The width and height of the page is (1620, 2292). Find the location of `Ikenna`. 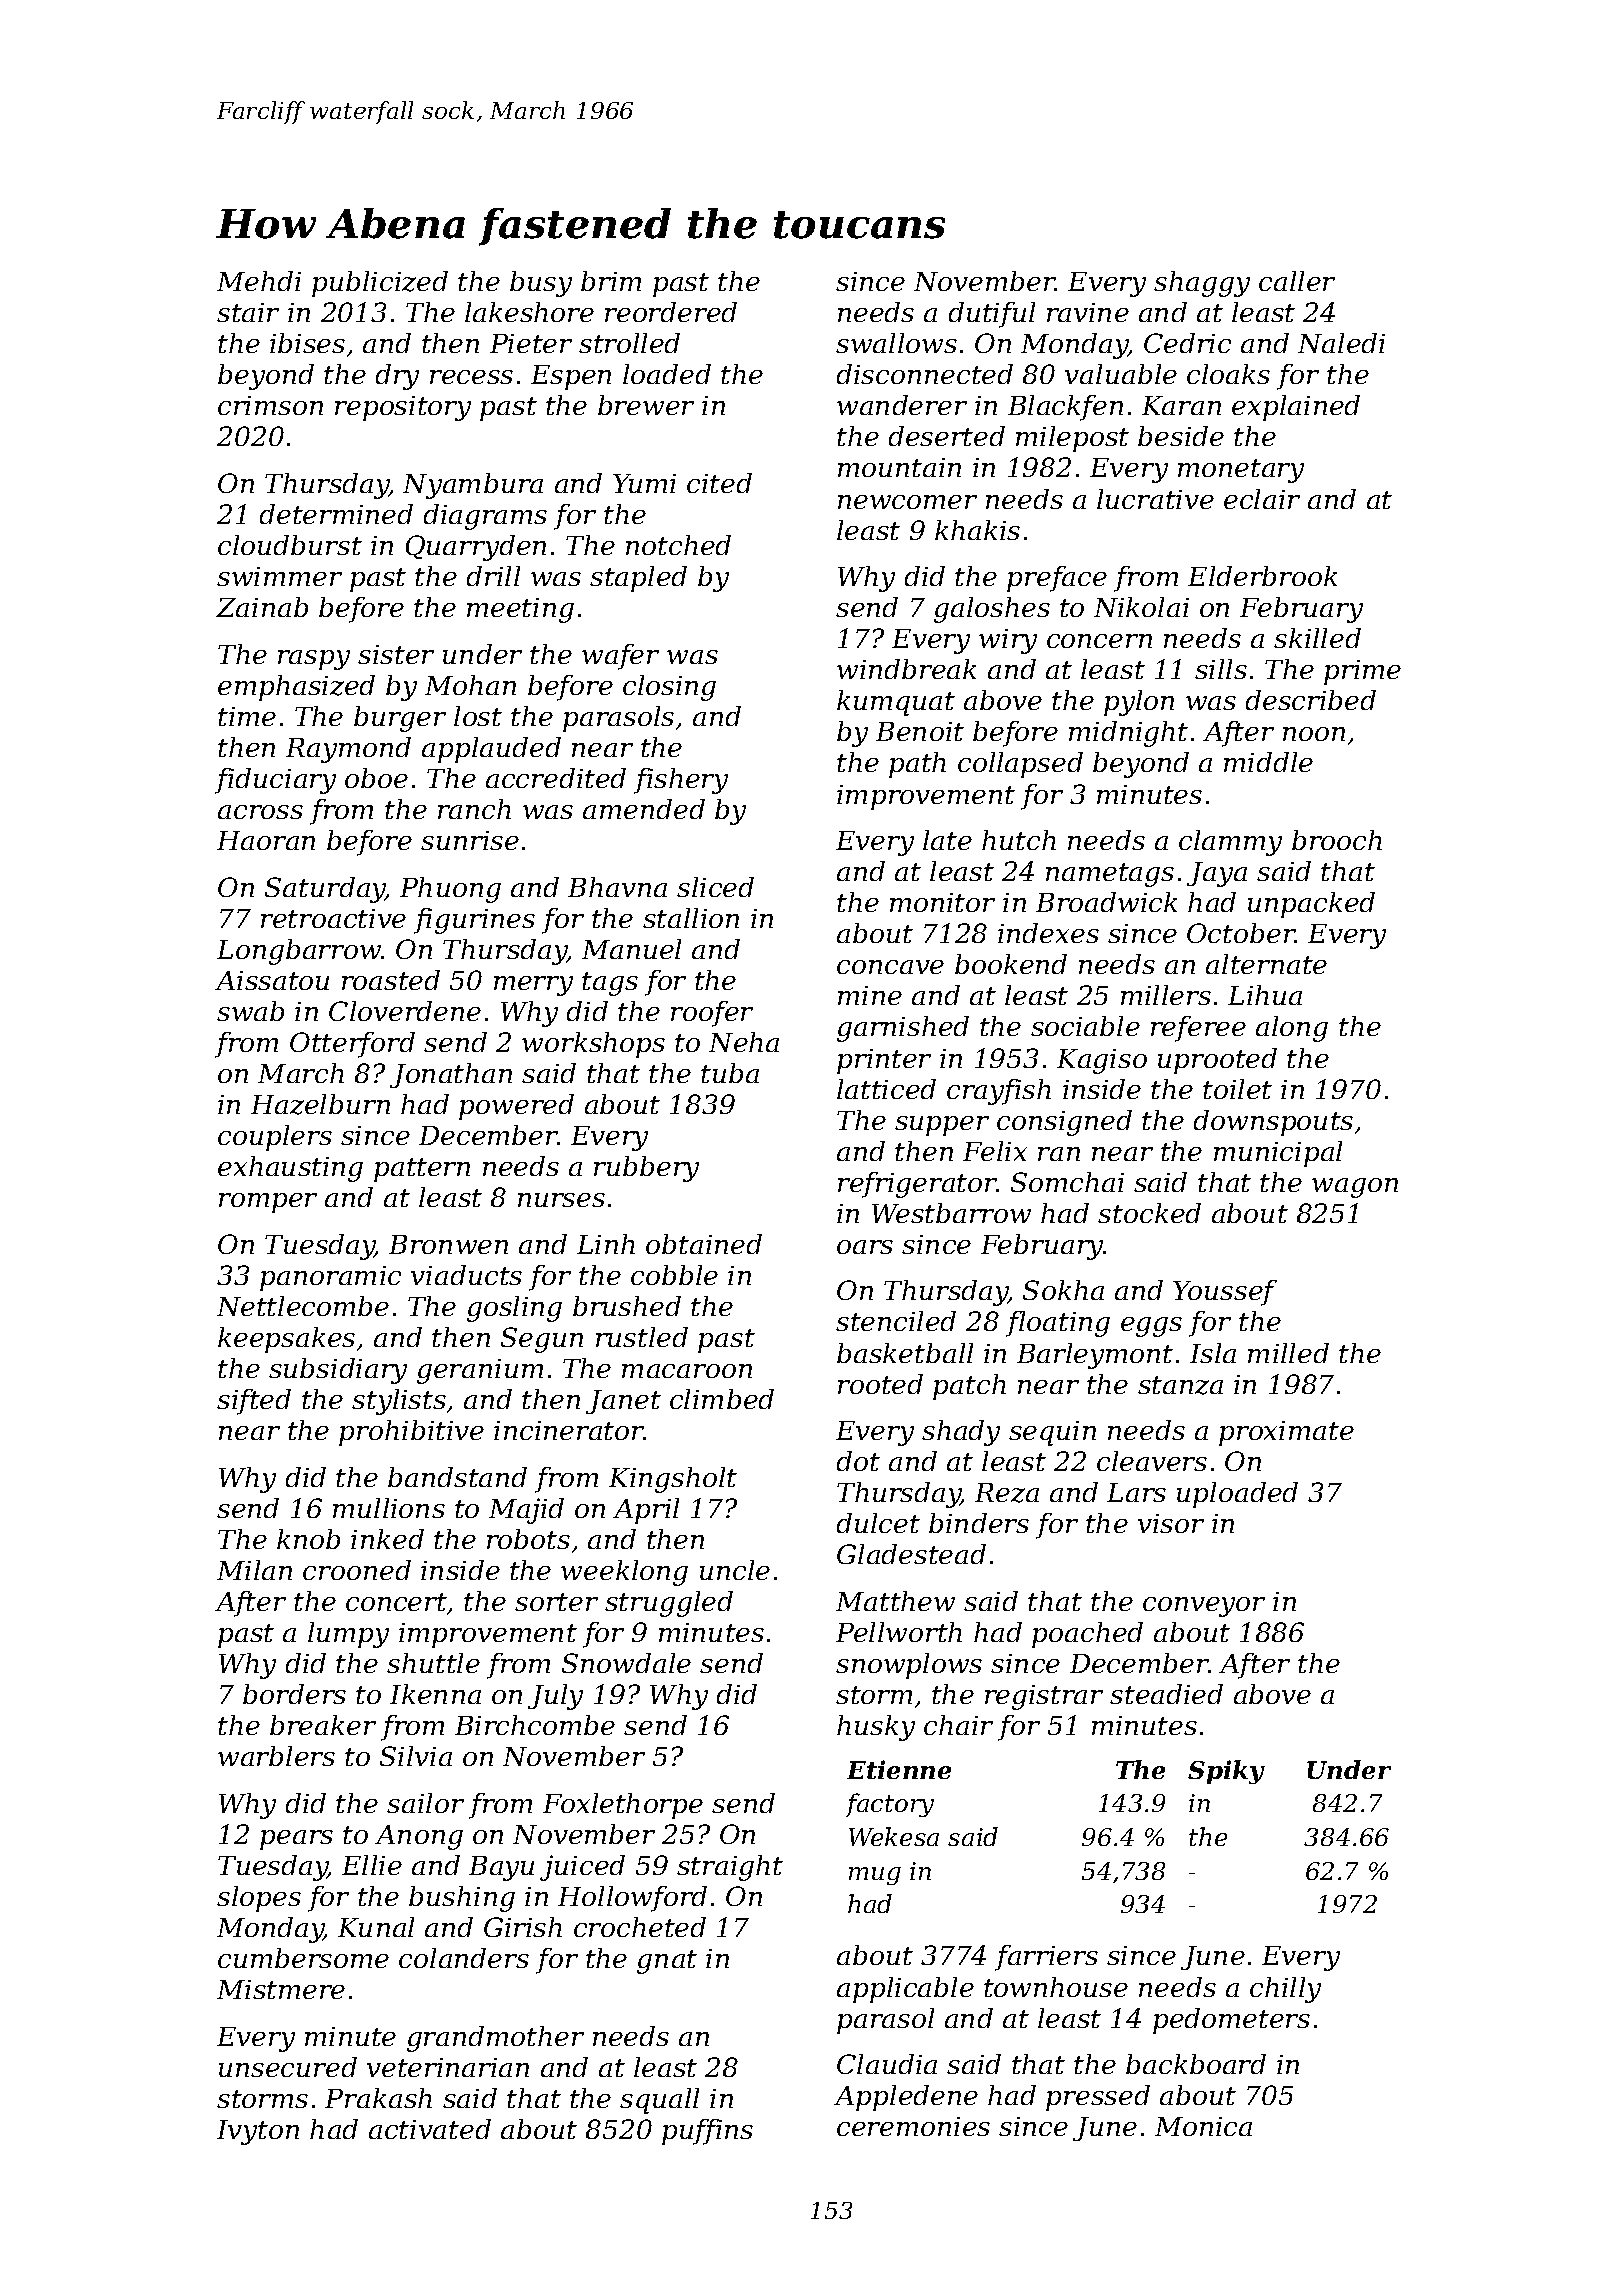

Ikenna is located at coordinates (435, 1694).
